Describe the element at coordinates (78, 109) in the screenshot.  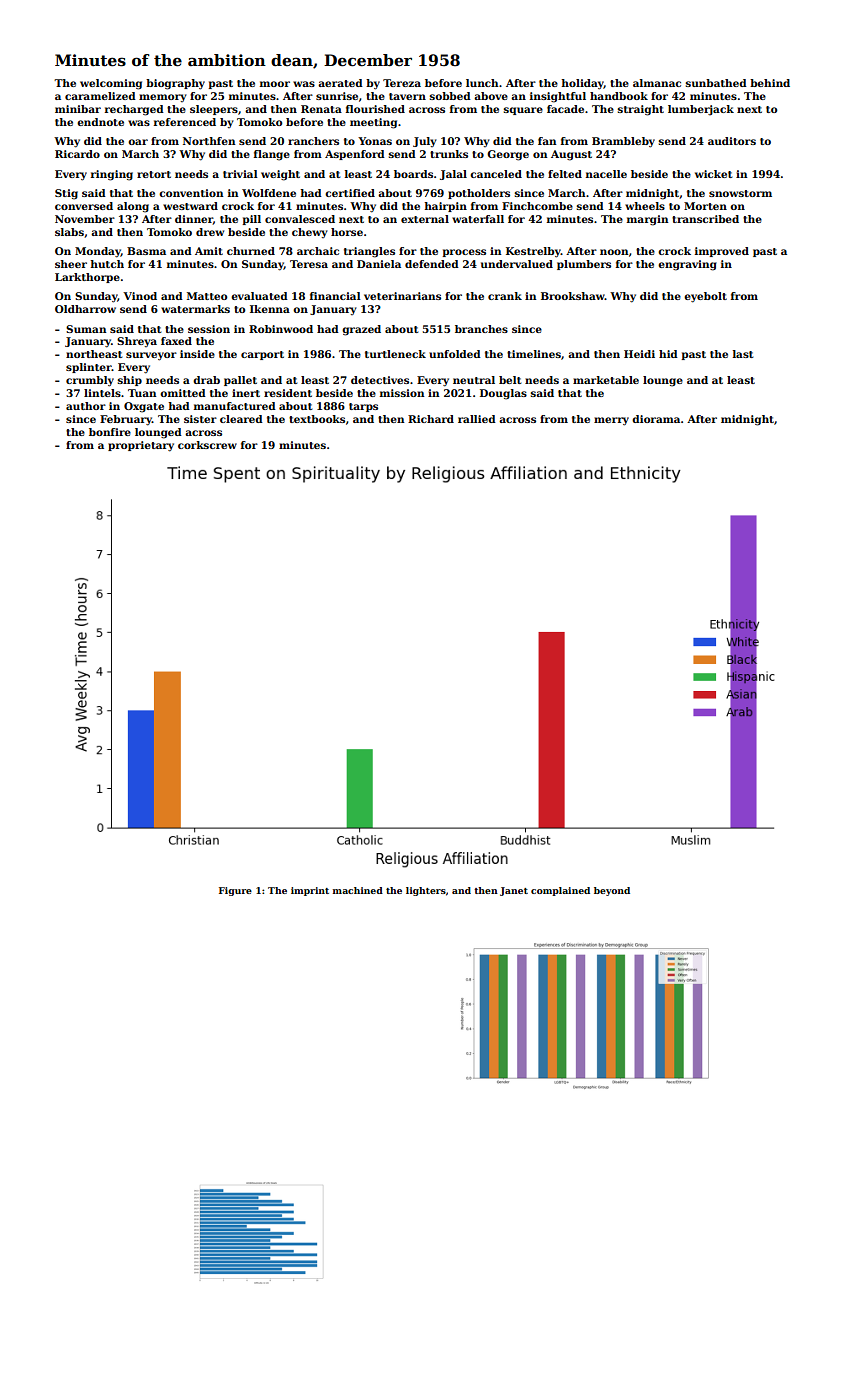
I see `minibar` at that location.
